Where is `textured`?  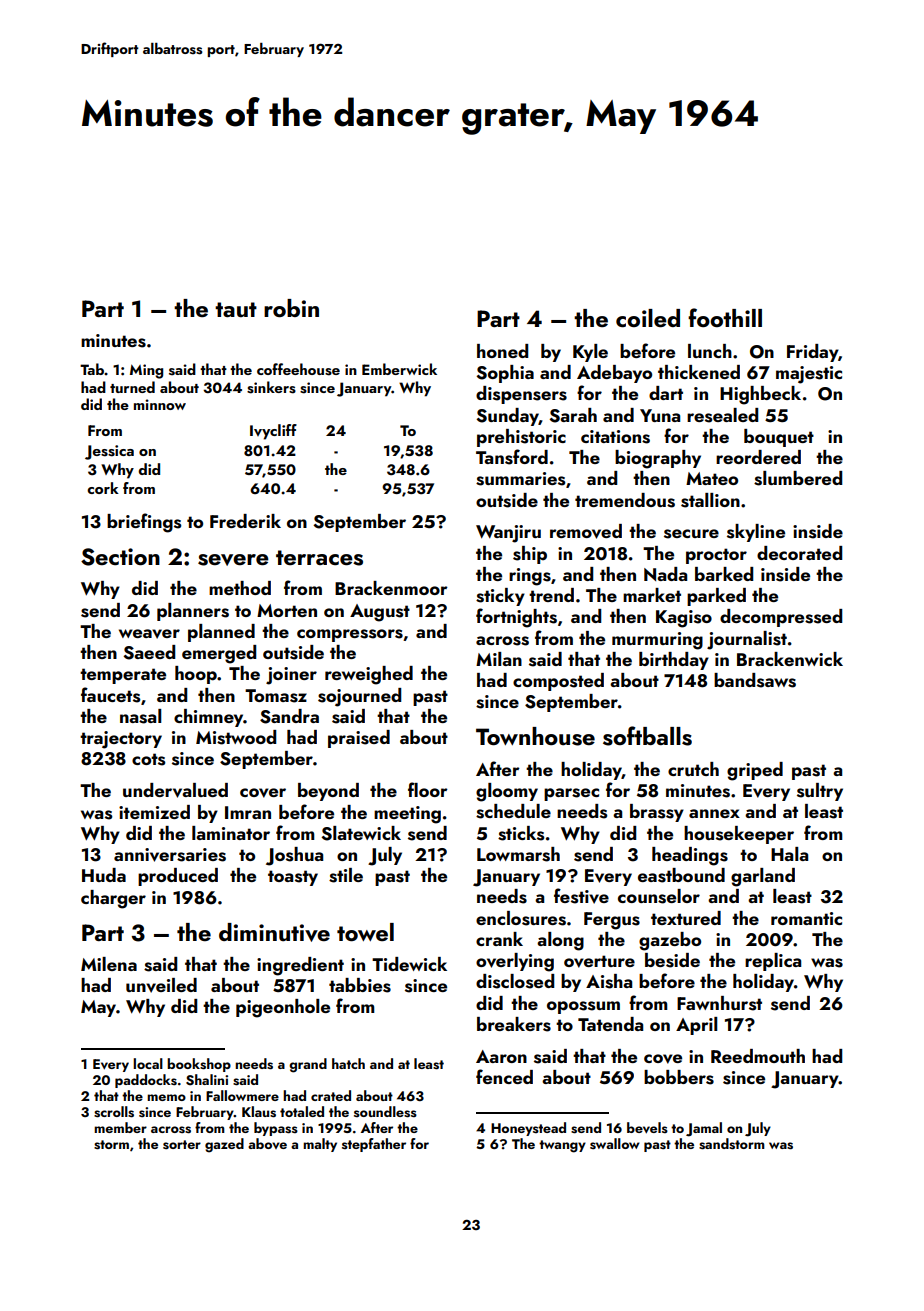
textured is located at coordinates (686, 918).
